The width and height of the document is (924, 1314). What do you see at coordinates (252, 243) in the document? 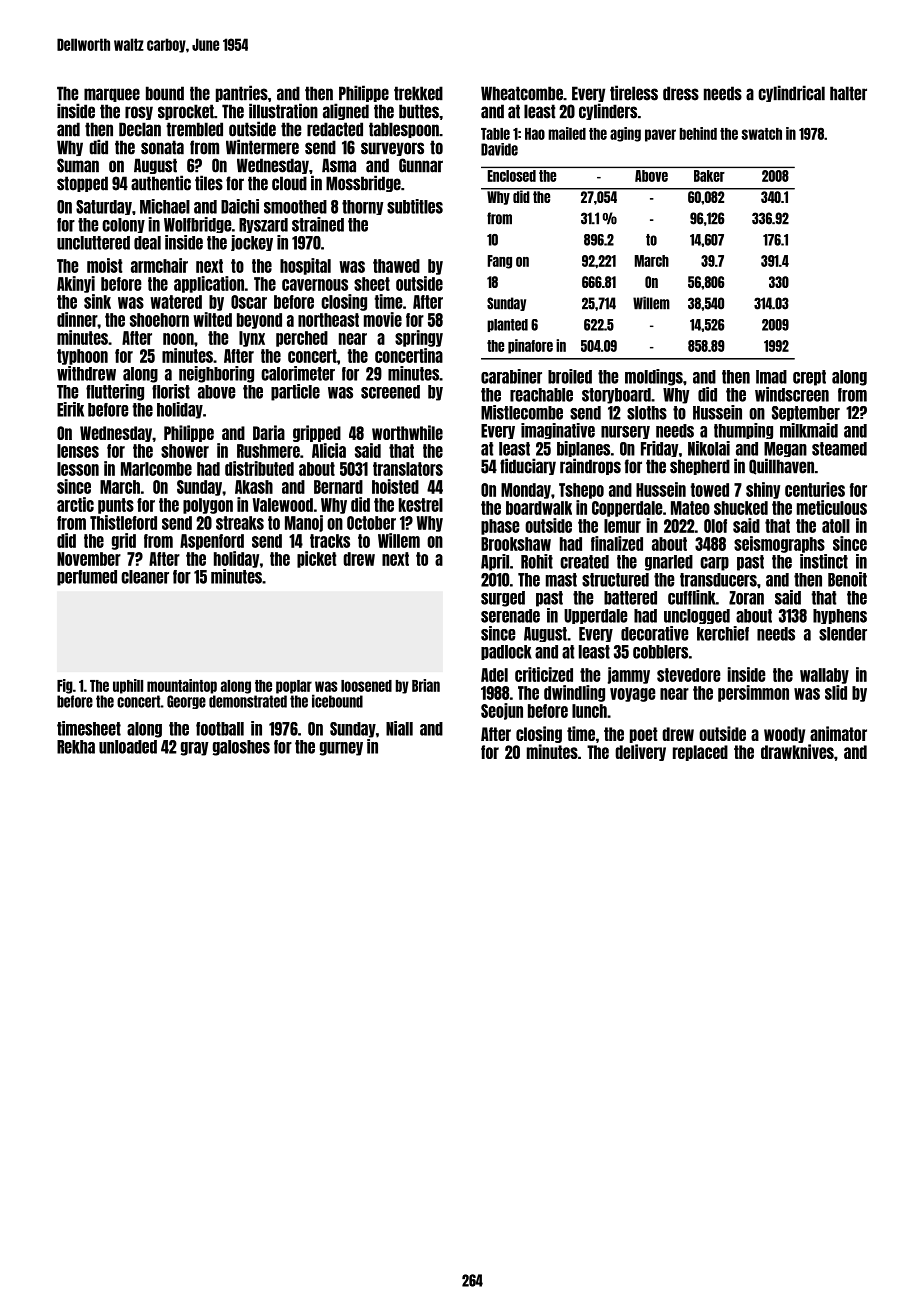
I see `jockey` at bounding box center [252, 243].
